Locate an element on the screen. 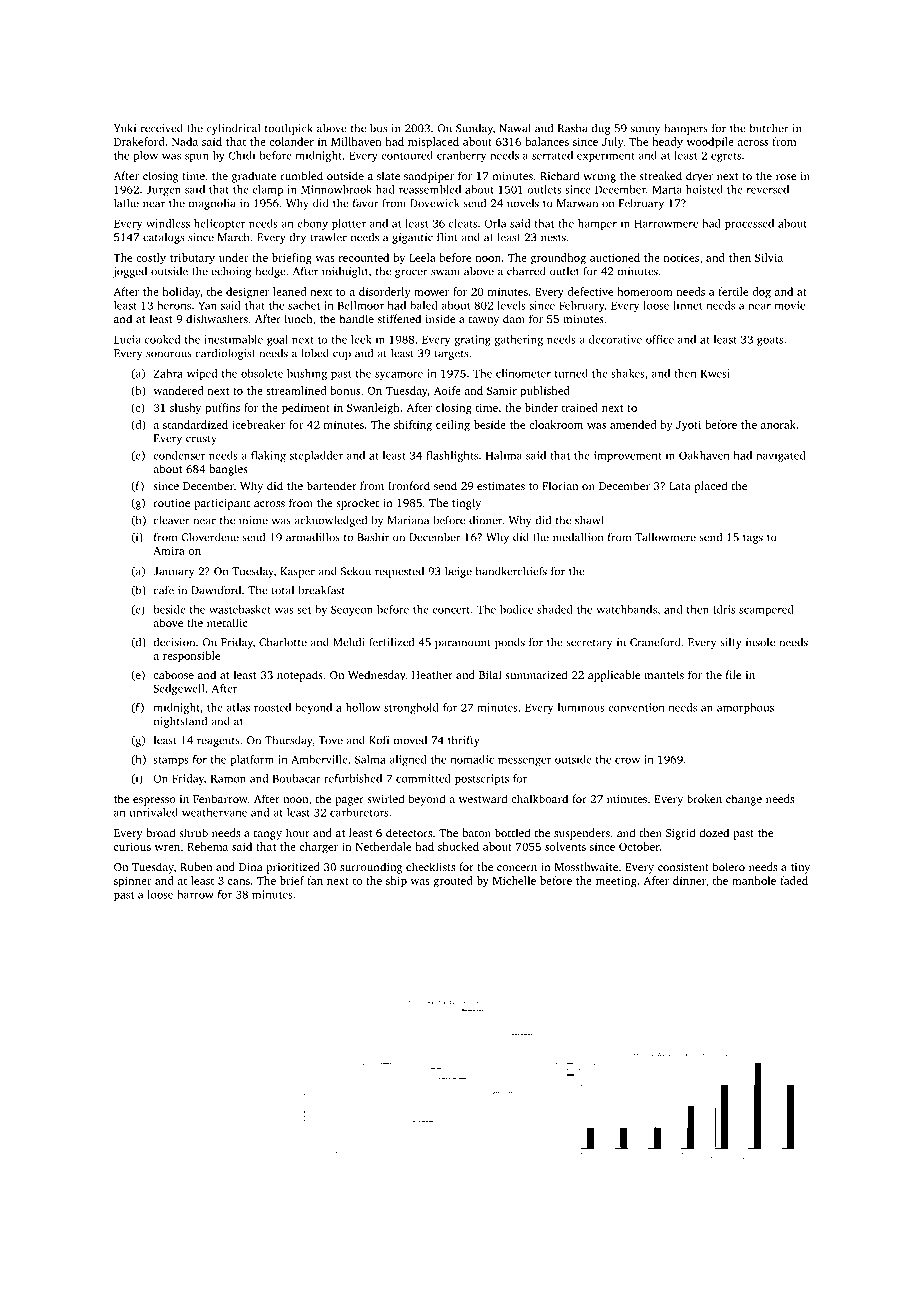 The image size is (924, 1308). Bilal is located at coordinates (490, 674).
